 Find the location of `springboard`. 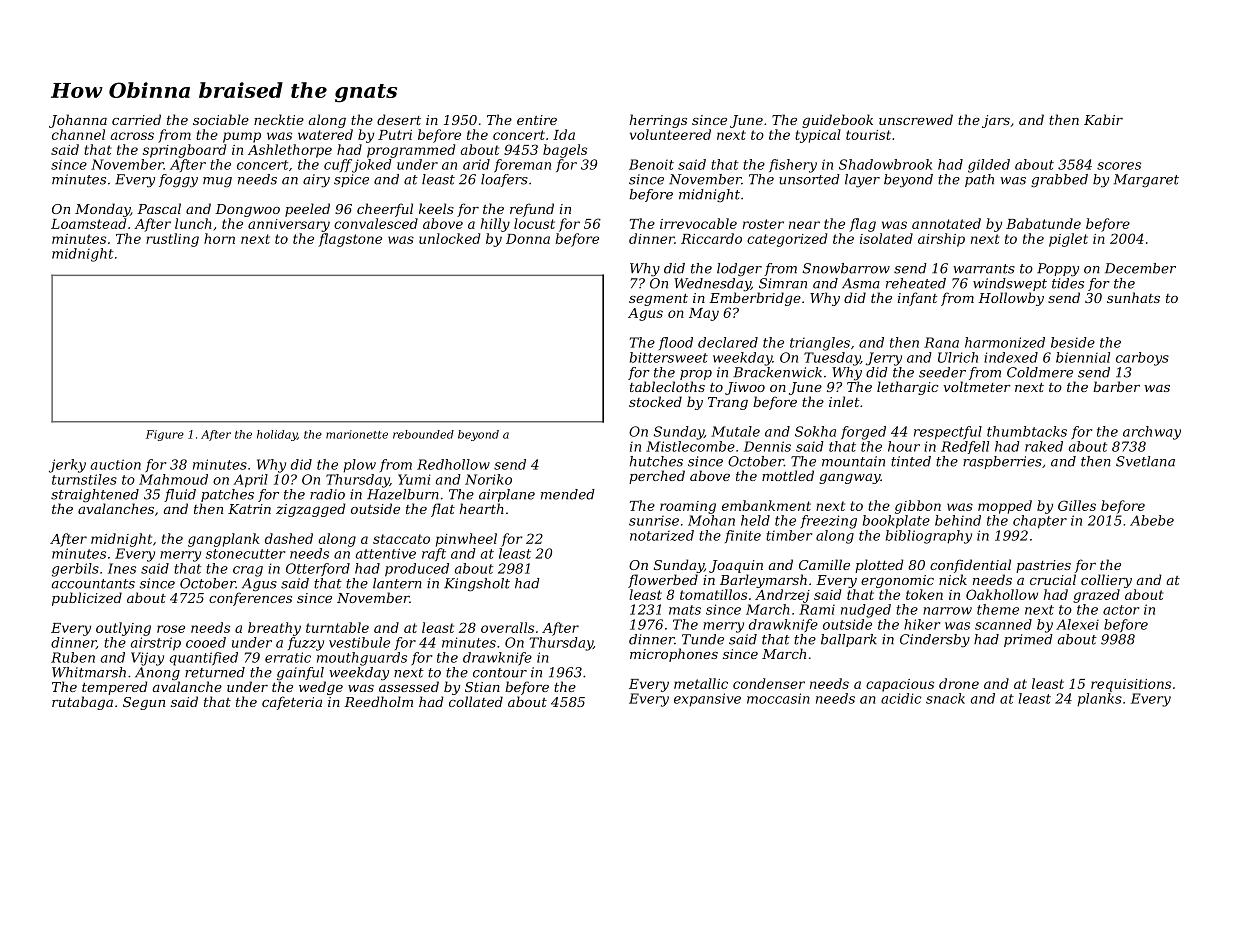

springboard is located at coordinates (184, 151).
